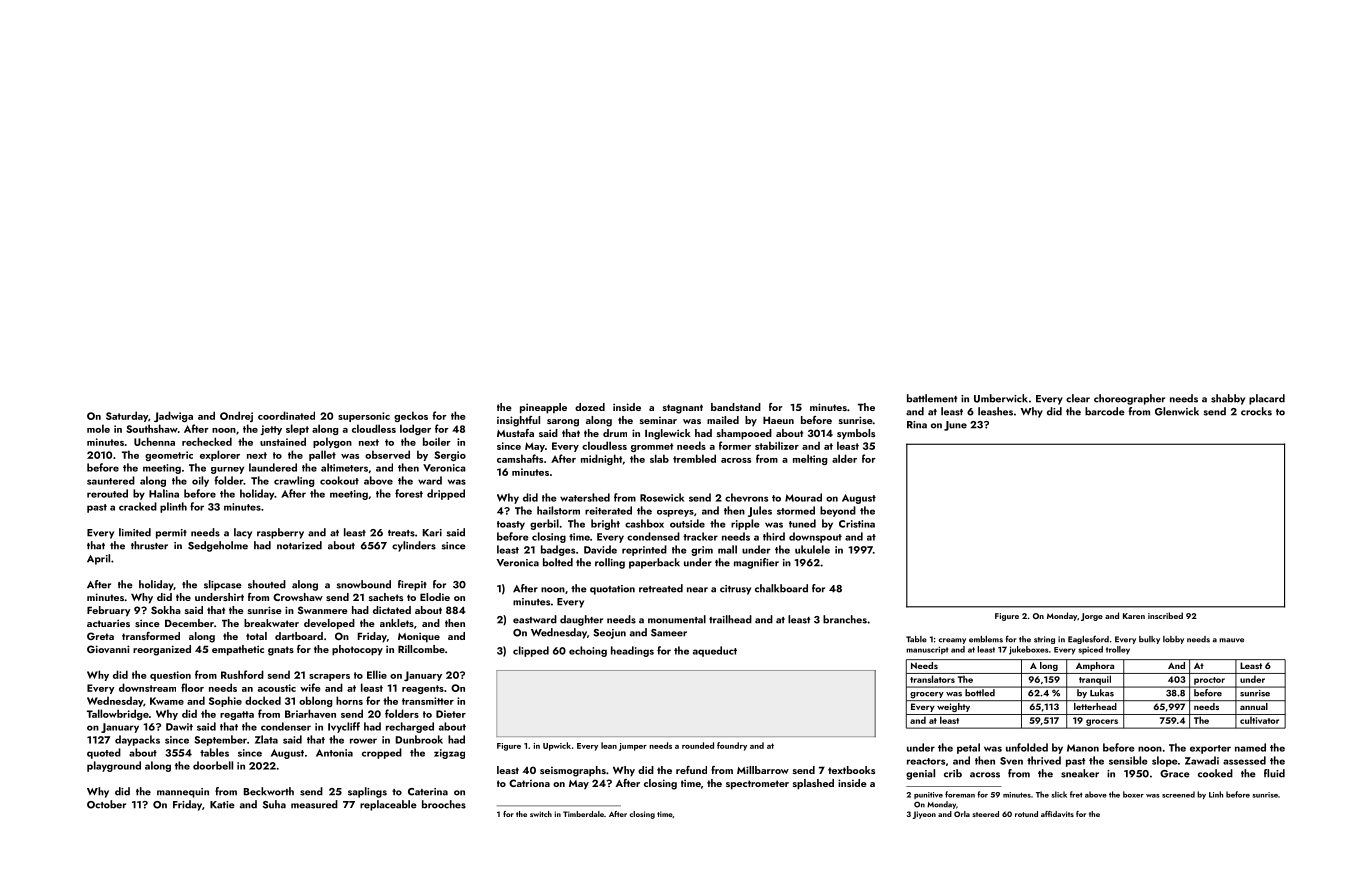 The width and height of the document is (1372, 887). Describe the element at coordinates (531, 651) in the document. I see `clipped` at that location.
